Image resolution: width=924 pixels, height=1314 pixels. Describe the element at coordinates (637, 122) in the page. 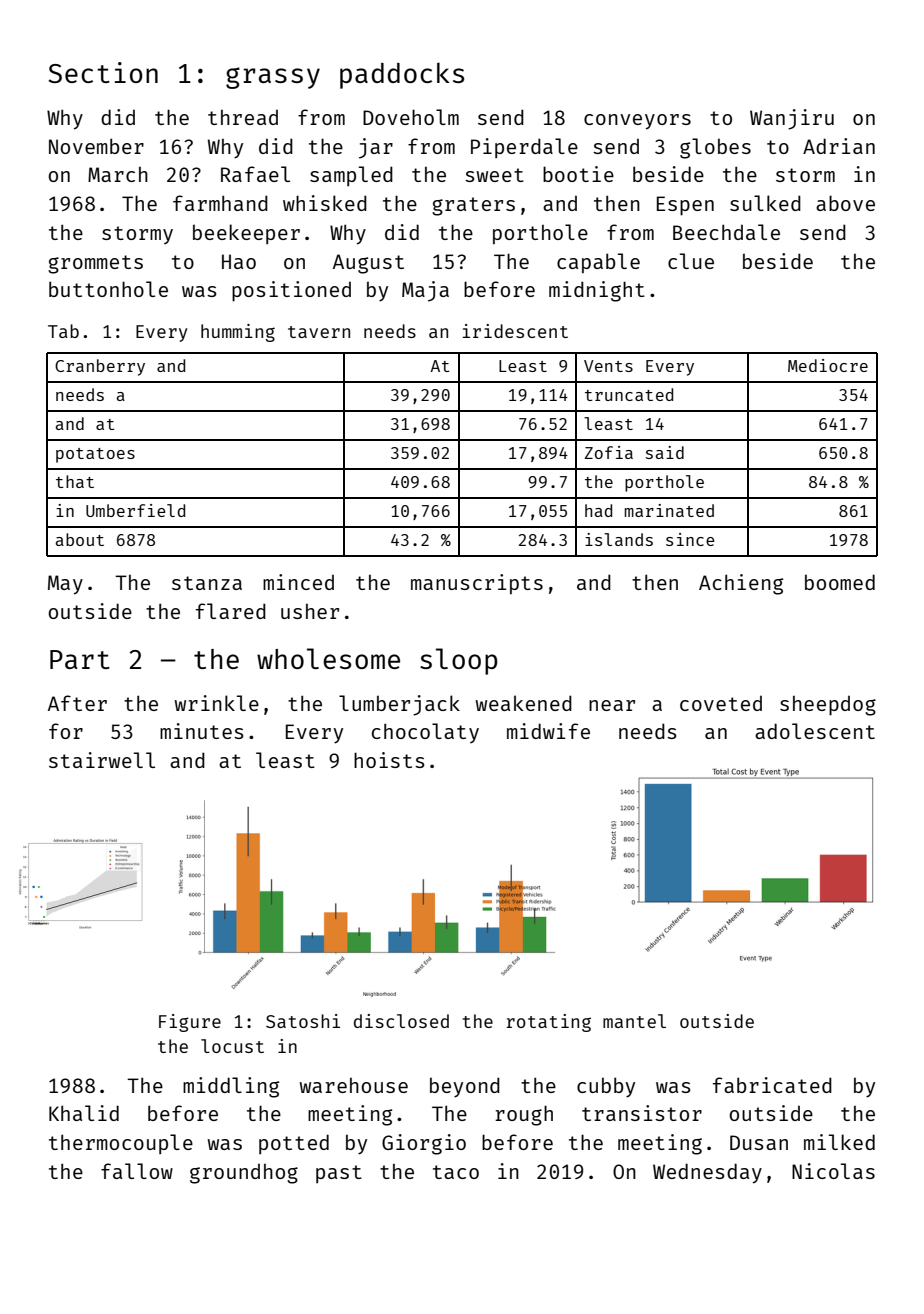

I see `conveyors` at that location.
